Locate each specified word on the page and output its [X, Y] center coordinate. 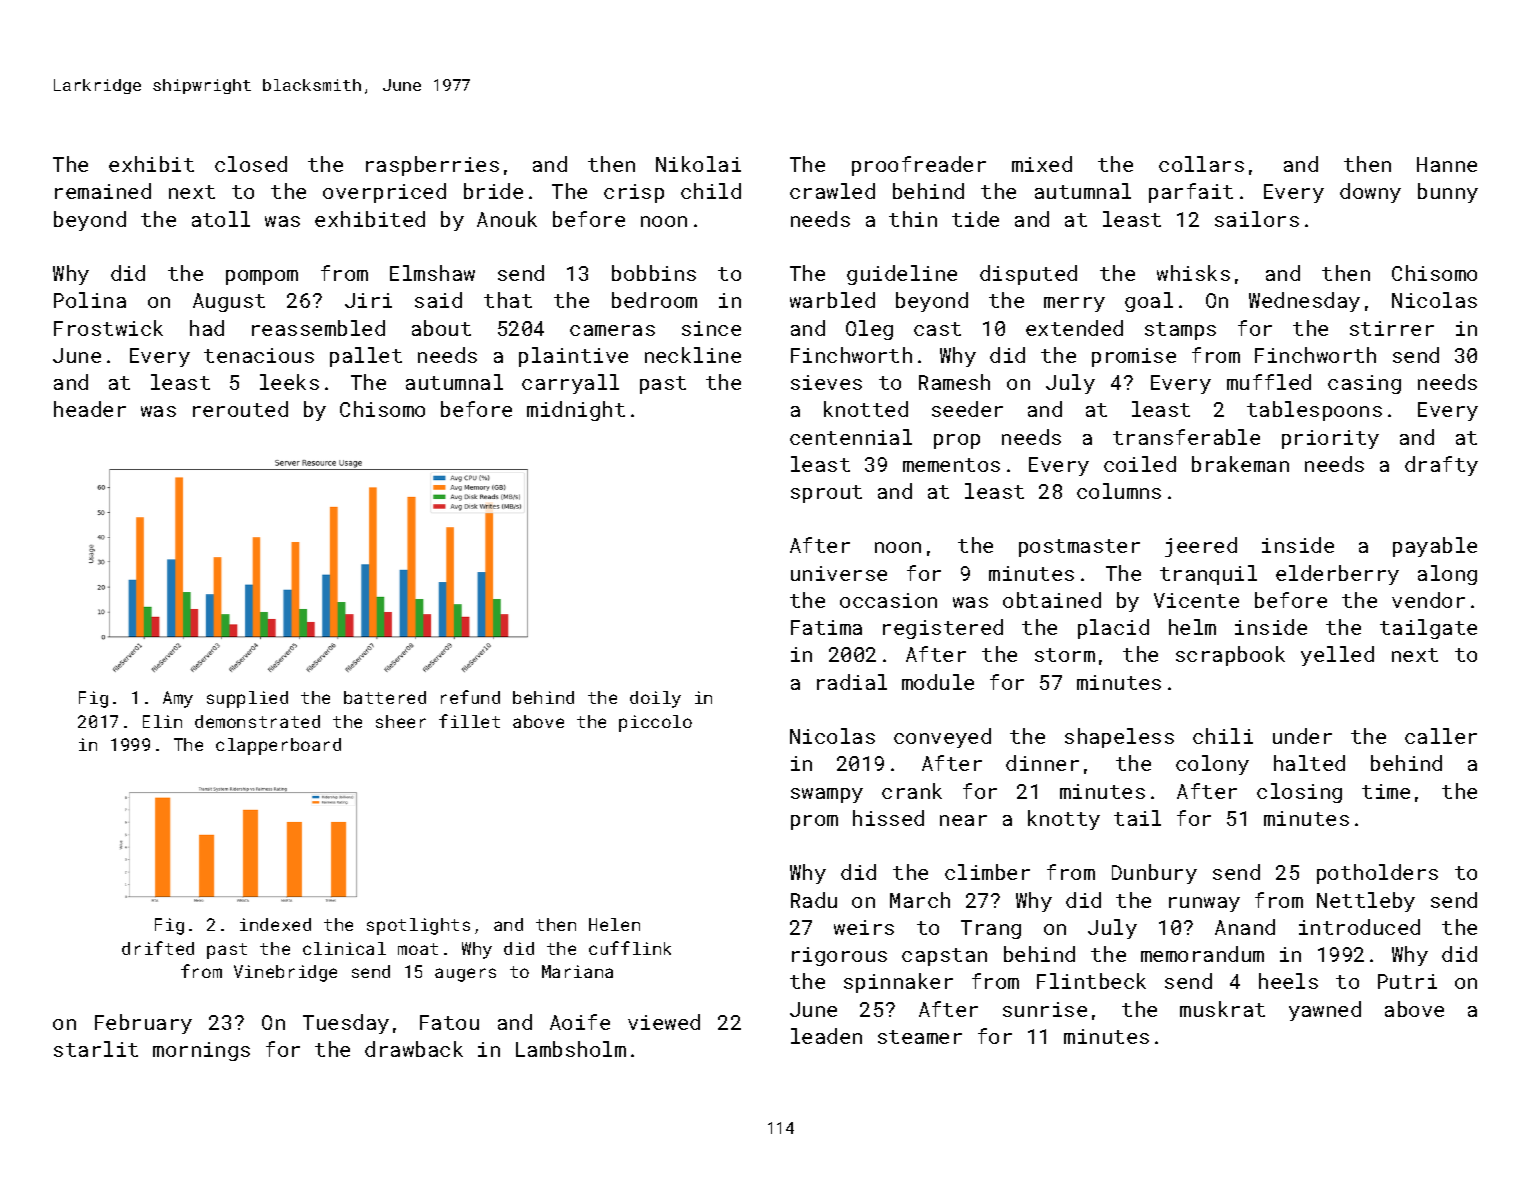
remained [103, 191]
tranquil [1208, 575]
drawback [414, 1049]
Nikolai [698, 164]
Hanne [1447, 164]
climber [987, 872]
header [90, 409]
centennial [851, 437]
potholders [1377, 874]
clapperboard [278, 746]
